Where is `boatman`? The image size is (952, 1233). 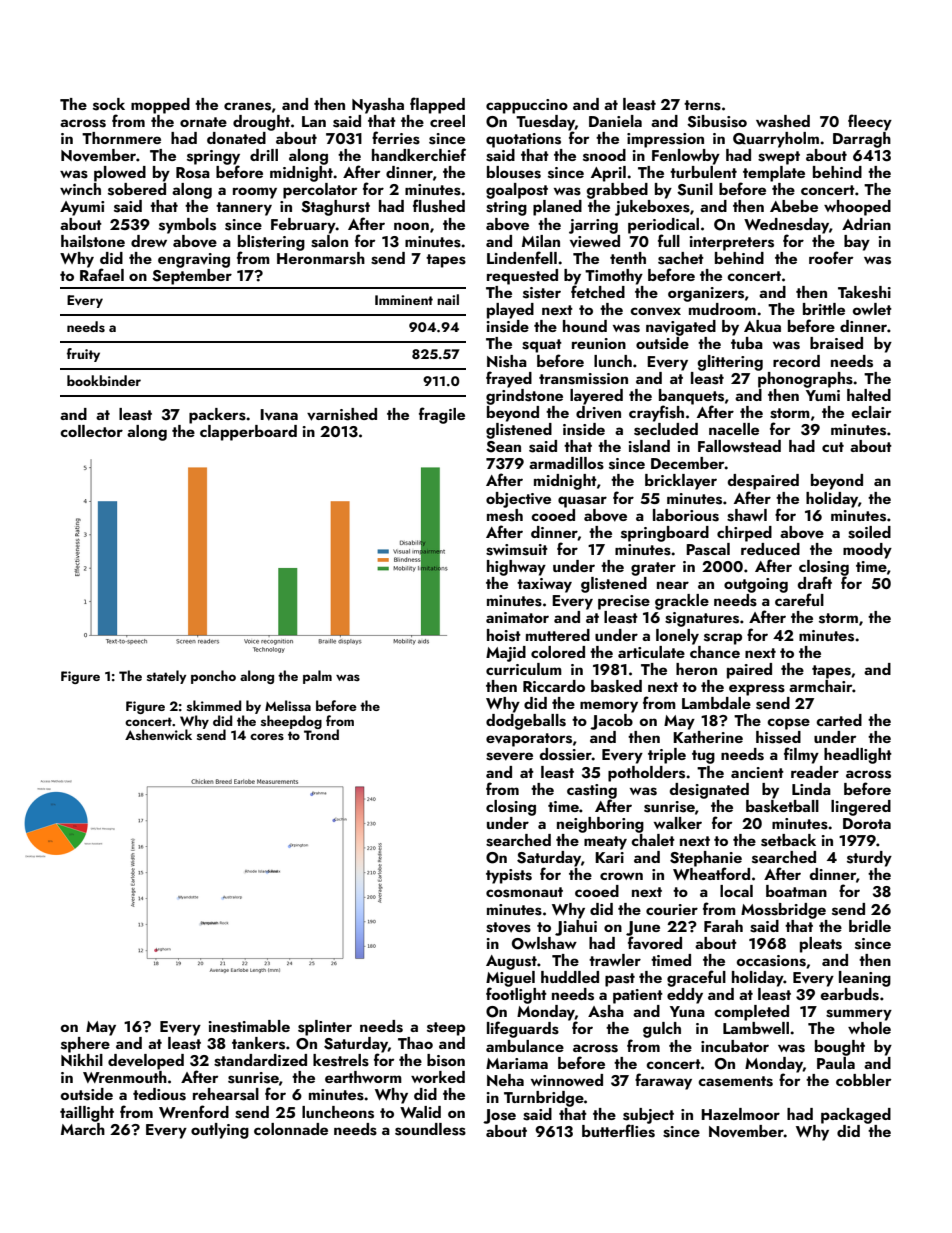 boatman is located at coordinates (796, 891).
